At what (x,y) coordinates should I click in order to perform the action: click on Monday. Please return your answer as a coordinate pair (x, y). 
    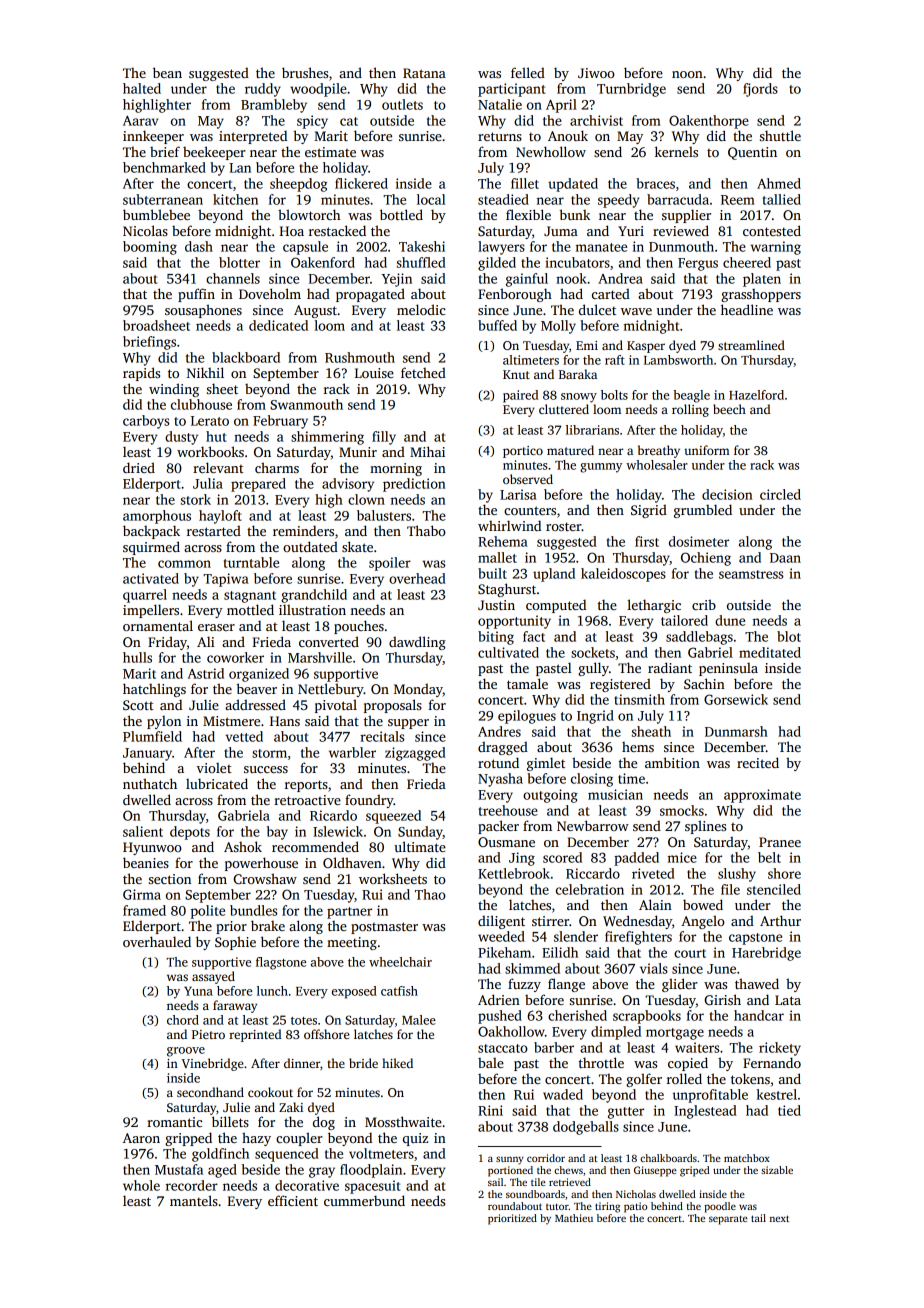
    Looking at the image, I should click on (418, 690).
